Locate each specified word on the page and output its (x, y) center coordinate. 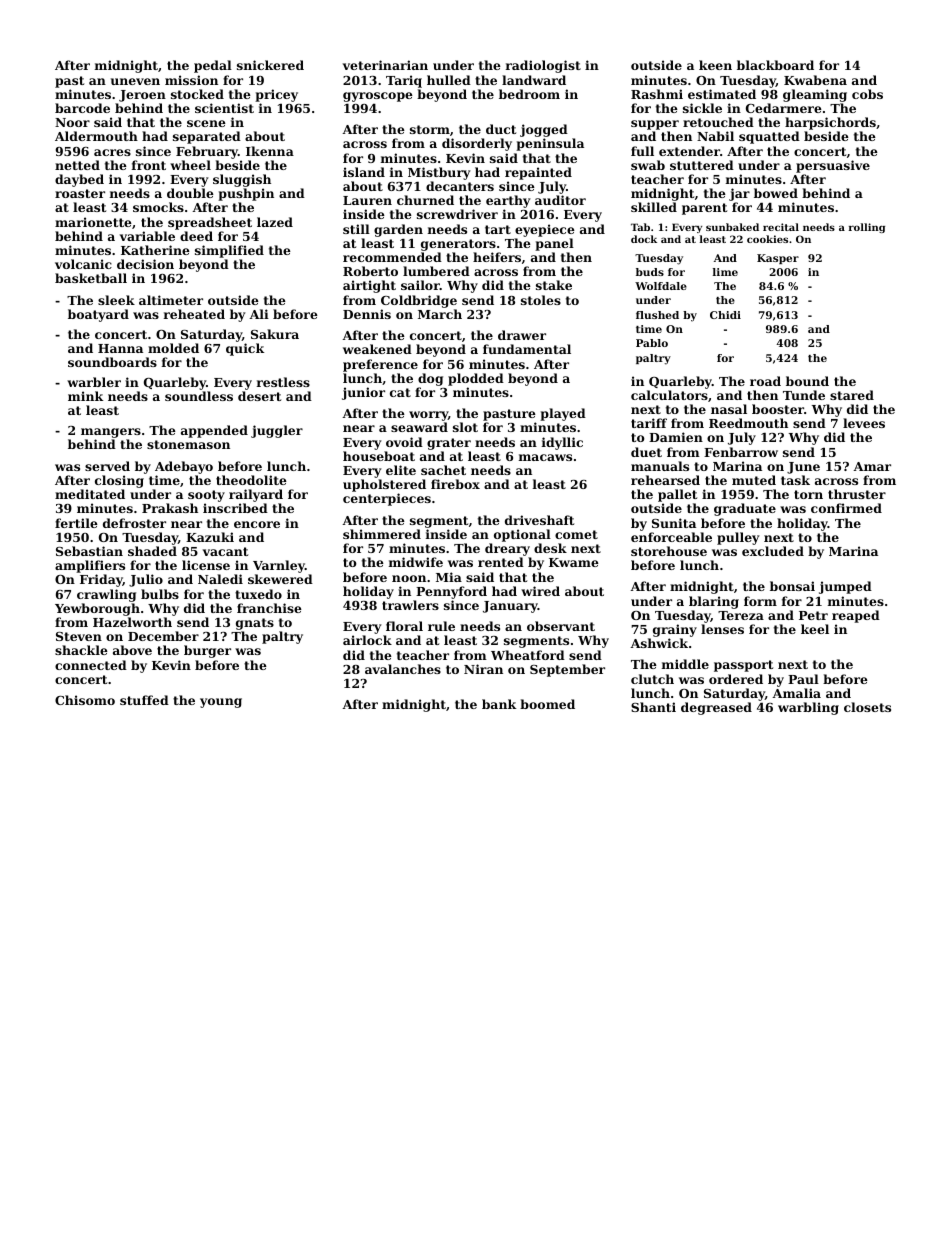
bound (807, 381)
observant (561, 626)
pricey (276, 95)
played (563, 414)
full (642, 151)
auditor (560, 200)
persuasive (833, 166)
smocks (158, 207)
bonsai (792, 586)
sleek (116, 300)
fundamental (527, 349)
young (221, 703)
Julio (146, 580)
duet (646, 452)
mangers (111, 434)
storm (430, 129)
